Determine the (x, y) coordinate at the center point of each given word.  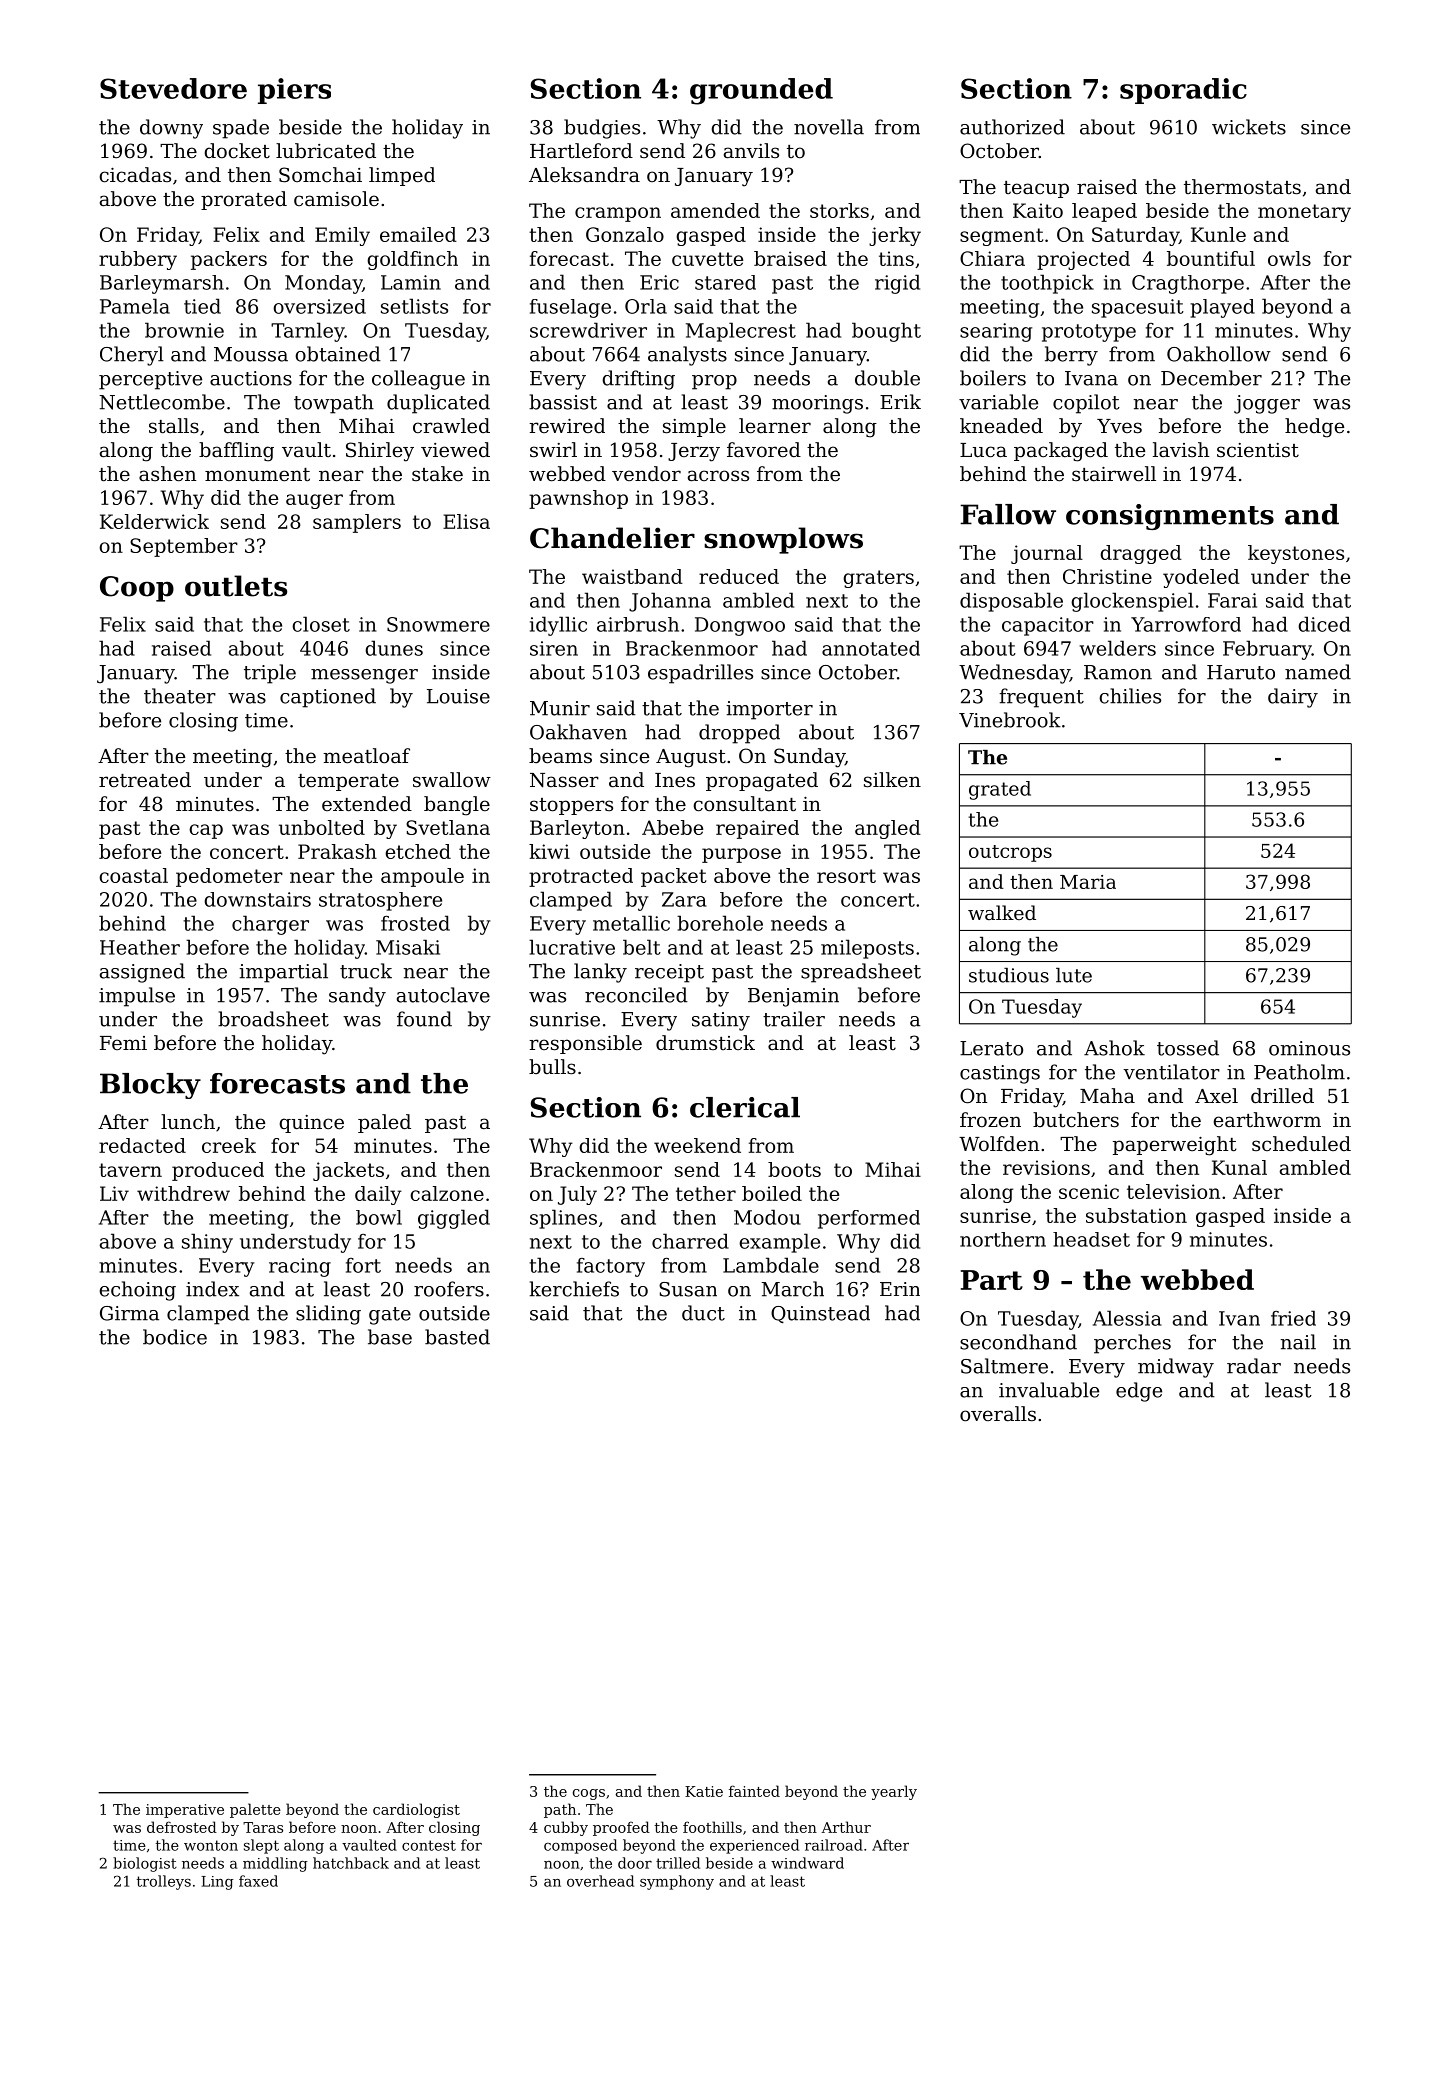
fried (1293, 1318)
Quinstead (820, 1314)
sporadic (1183, 91)
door (635, 1863)
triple (270, 674)
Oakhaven (578, 732)
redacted (142, 1145)
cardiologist (416, 1810)
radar (1254, 1366)
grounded (761, 91)
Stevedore (173, 88)
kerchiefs (574, 1289)
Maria (1088, 882)
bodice (175, 1337)
